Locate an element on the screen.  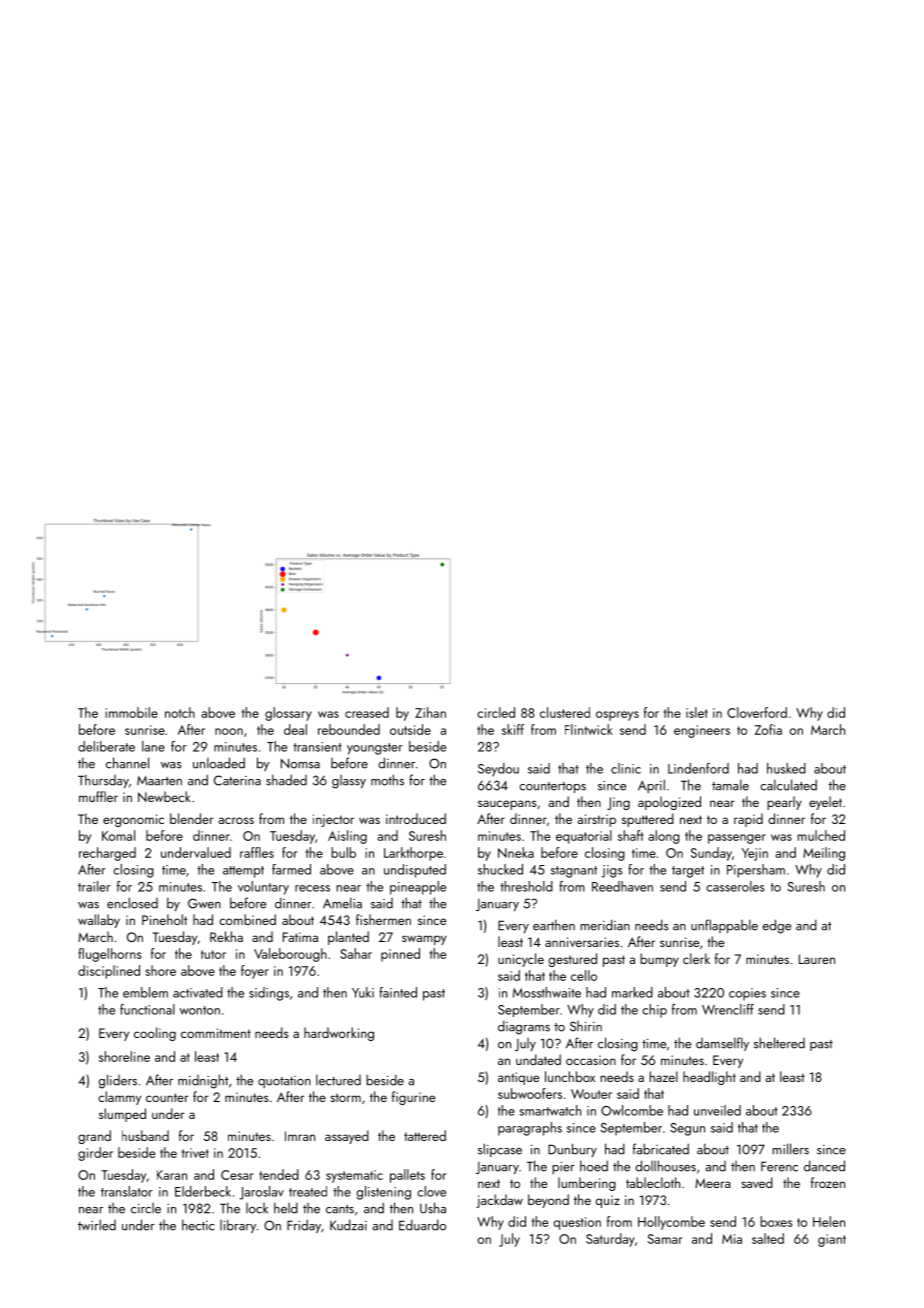
fainted is located at coordinates (398, 992).
